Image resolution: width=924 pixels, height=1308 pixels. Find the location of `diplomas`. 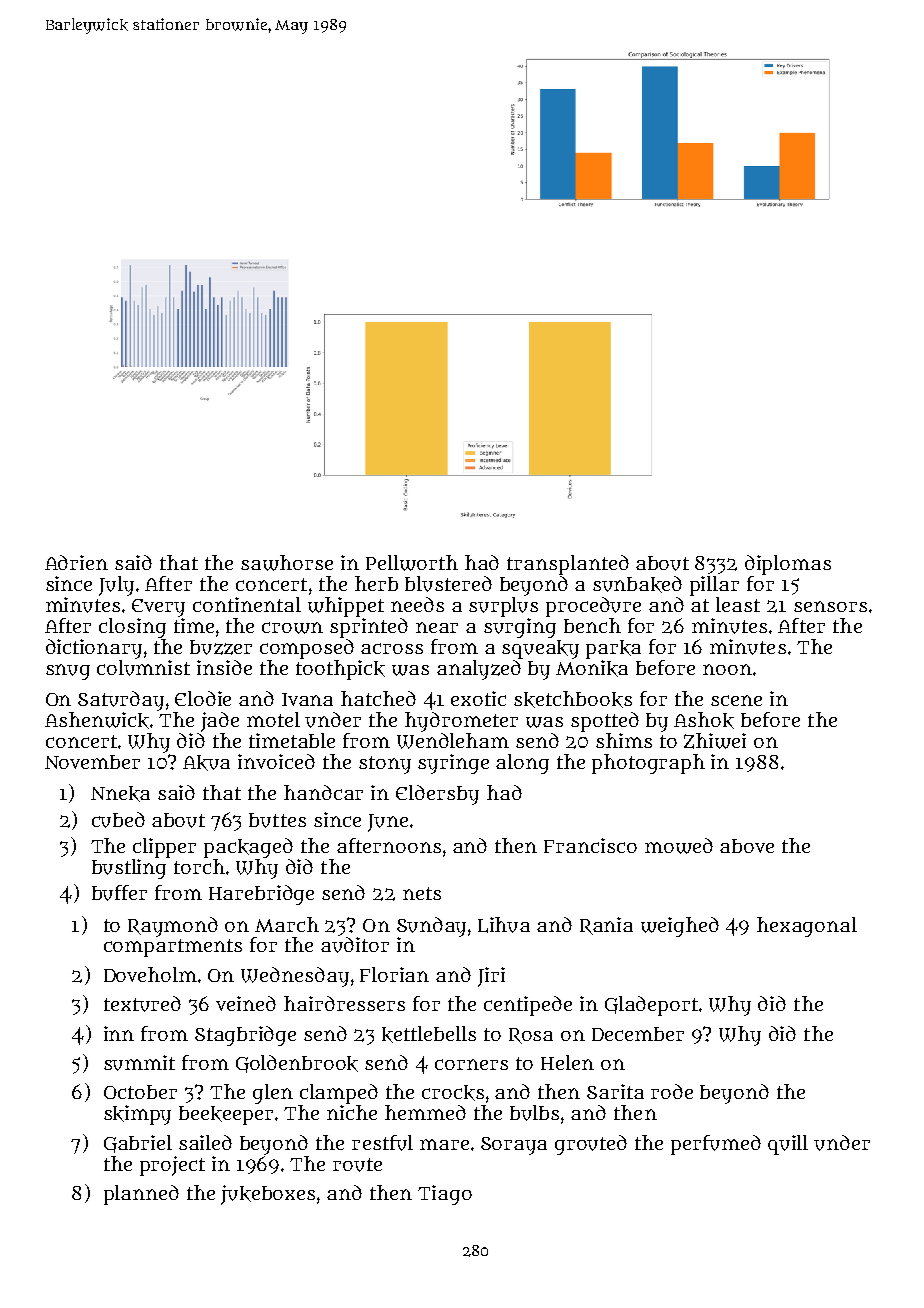

diplomas is located at coordinates (788, 565).
